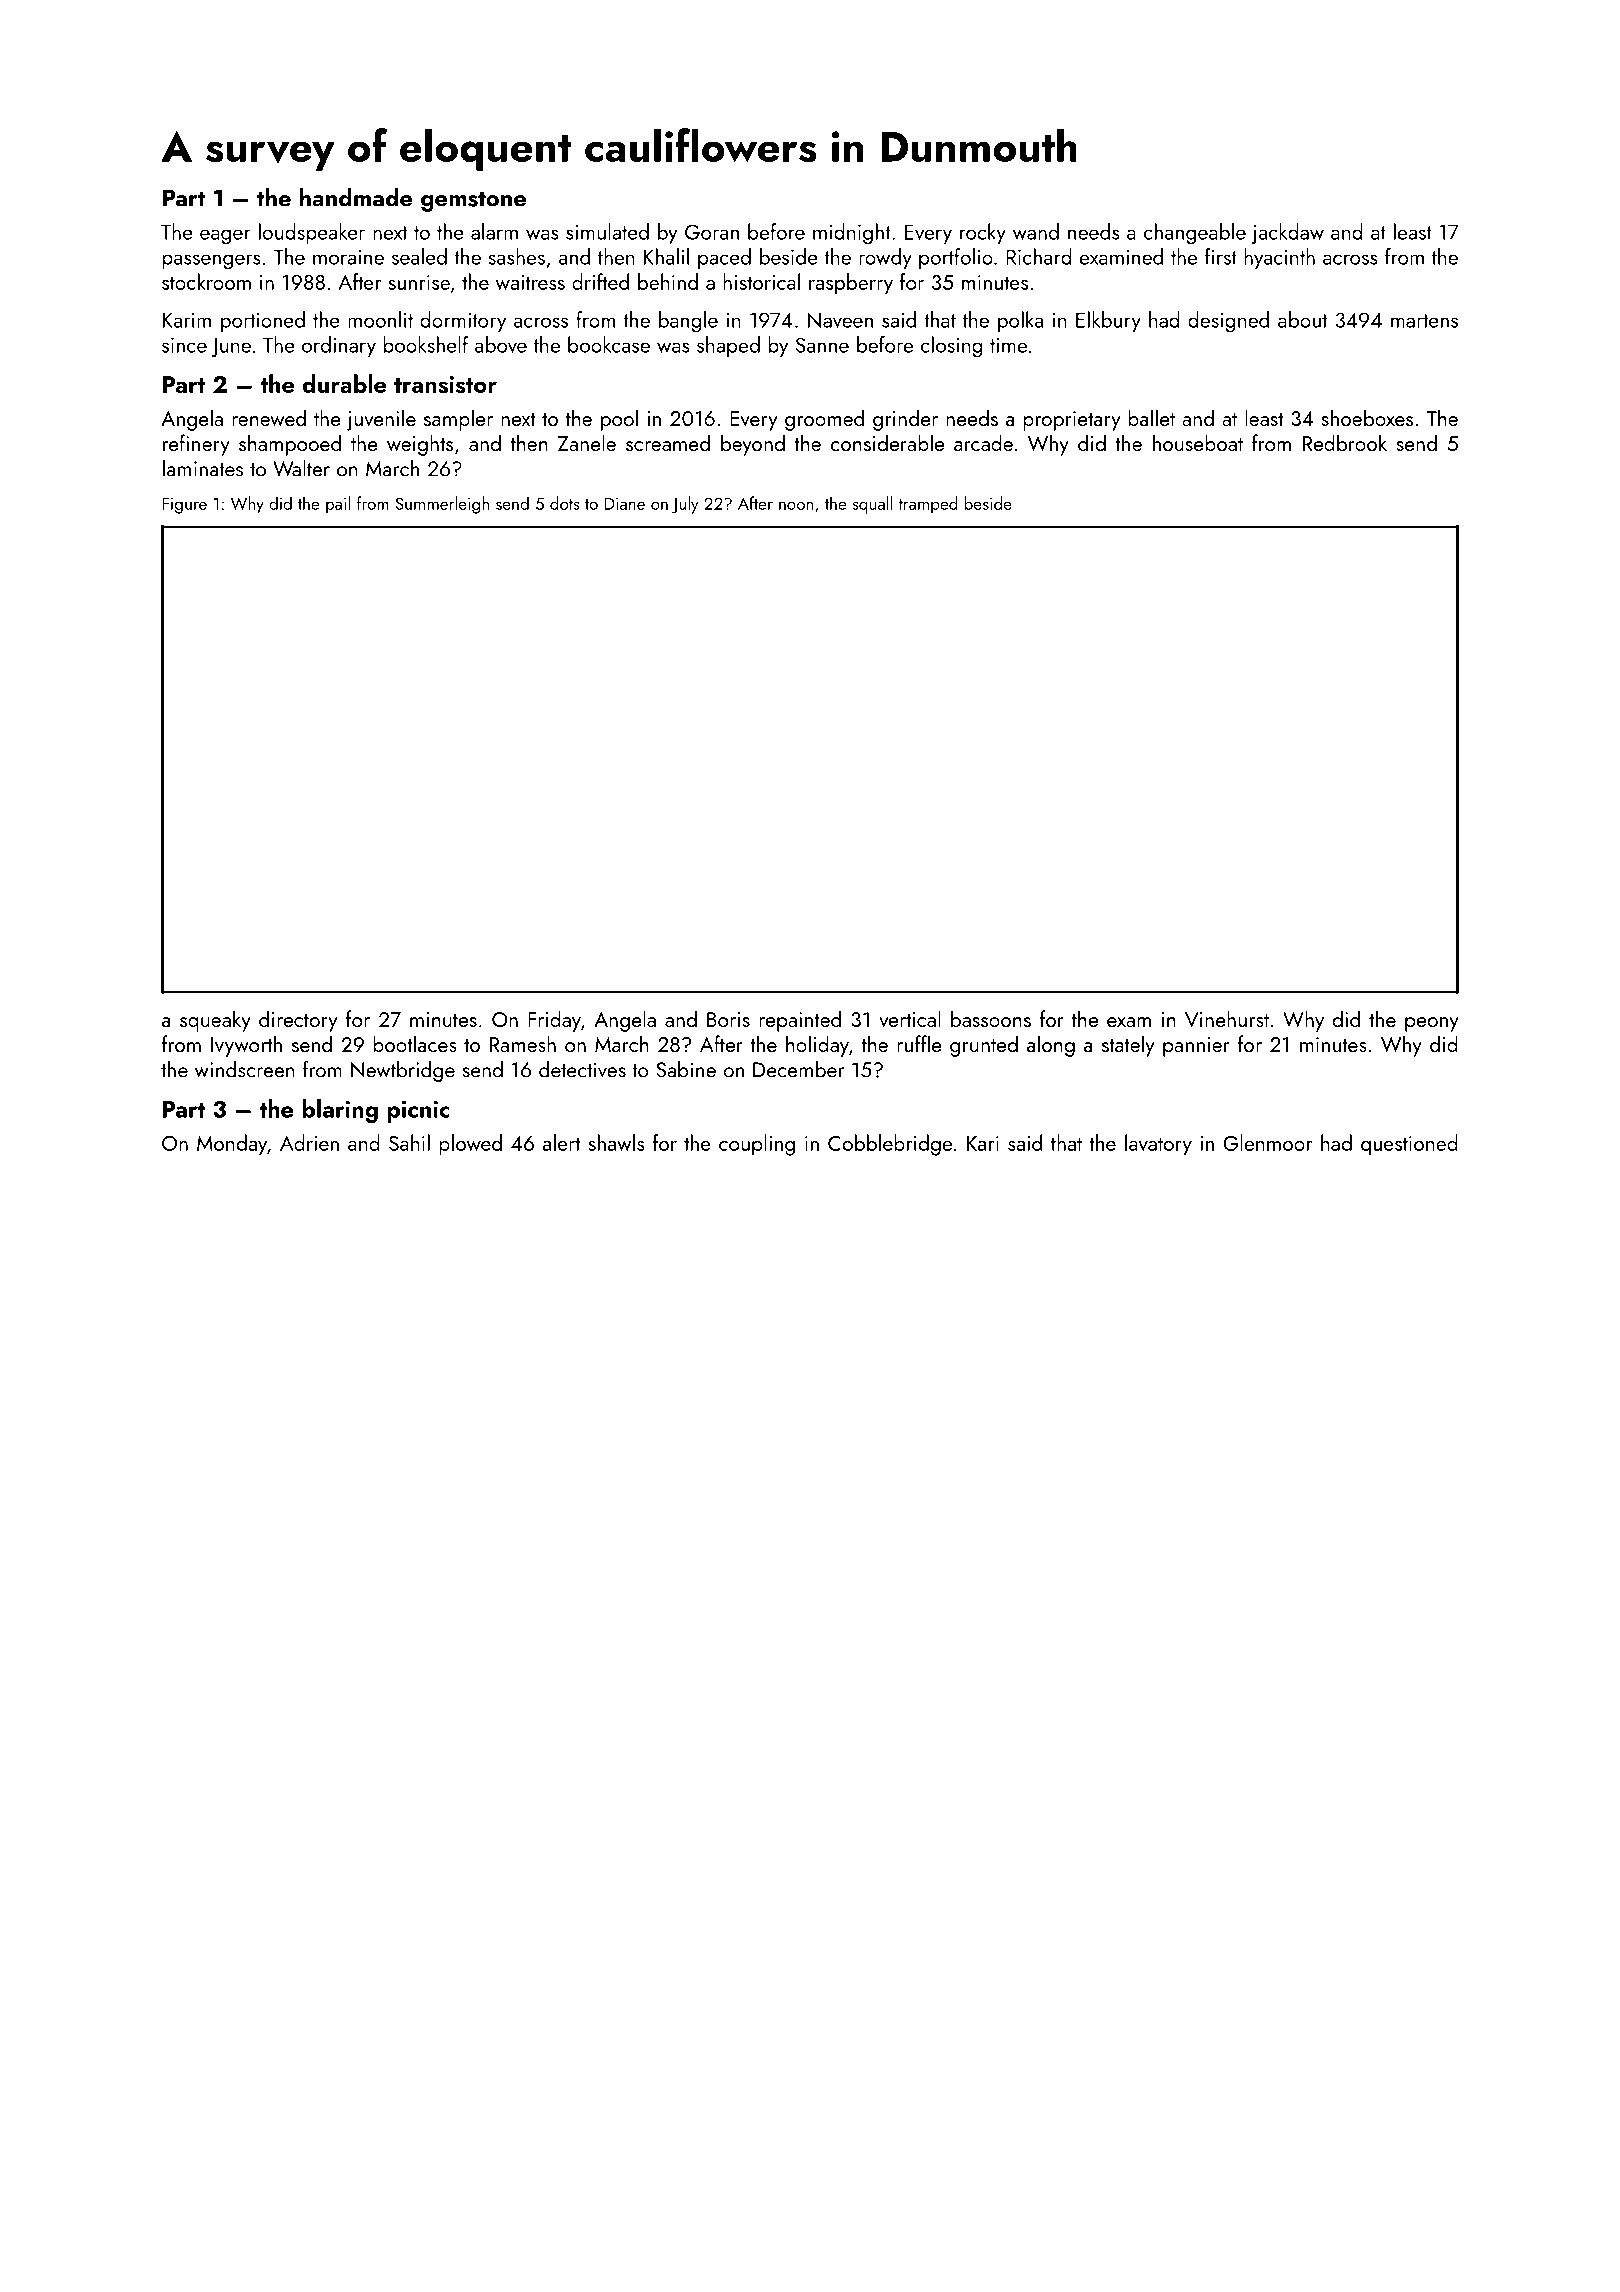 The width and height of the screenshot is (1620, 2292). What do you see at coordinates (470, 1145) in the screenshot?
I see `plowed` at bounding box center [470, 1145].
